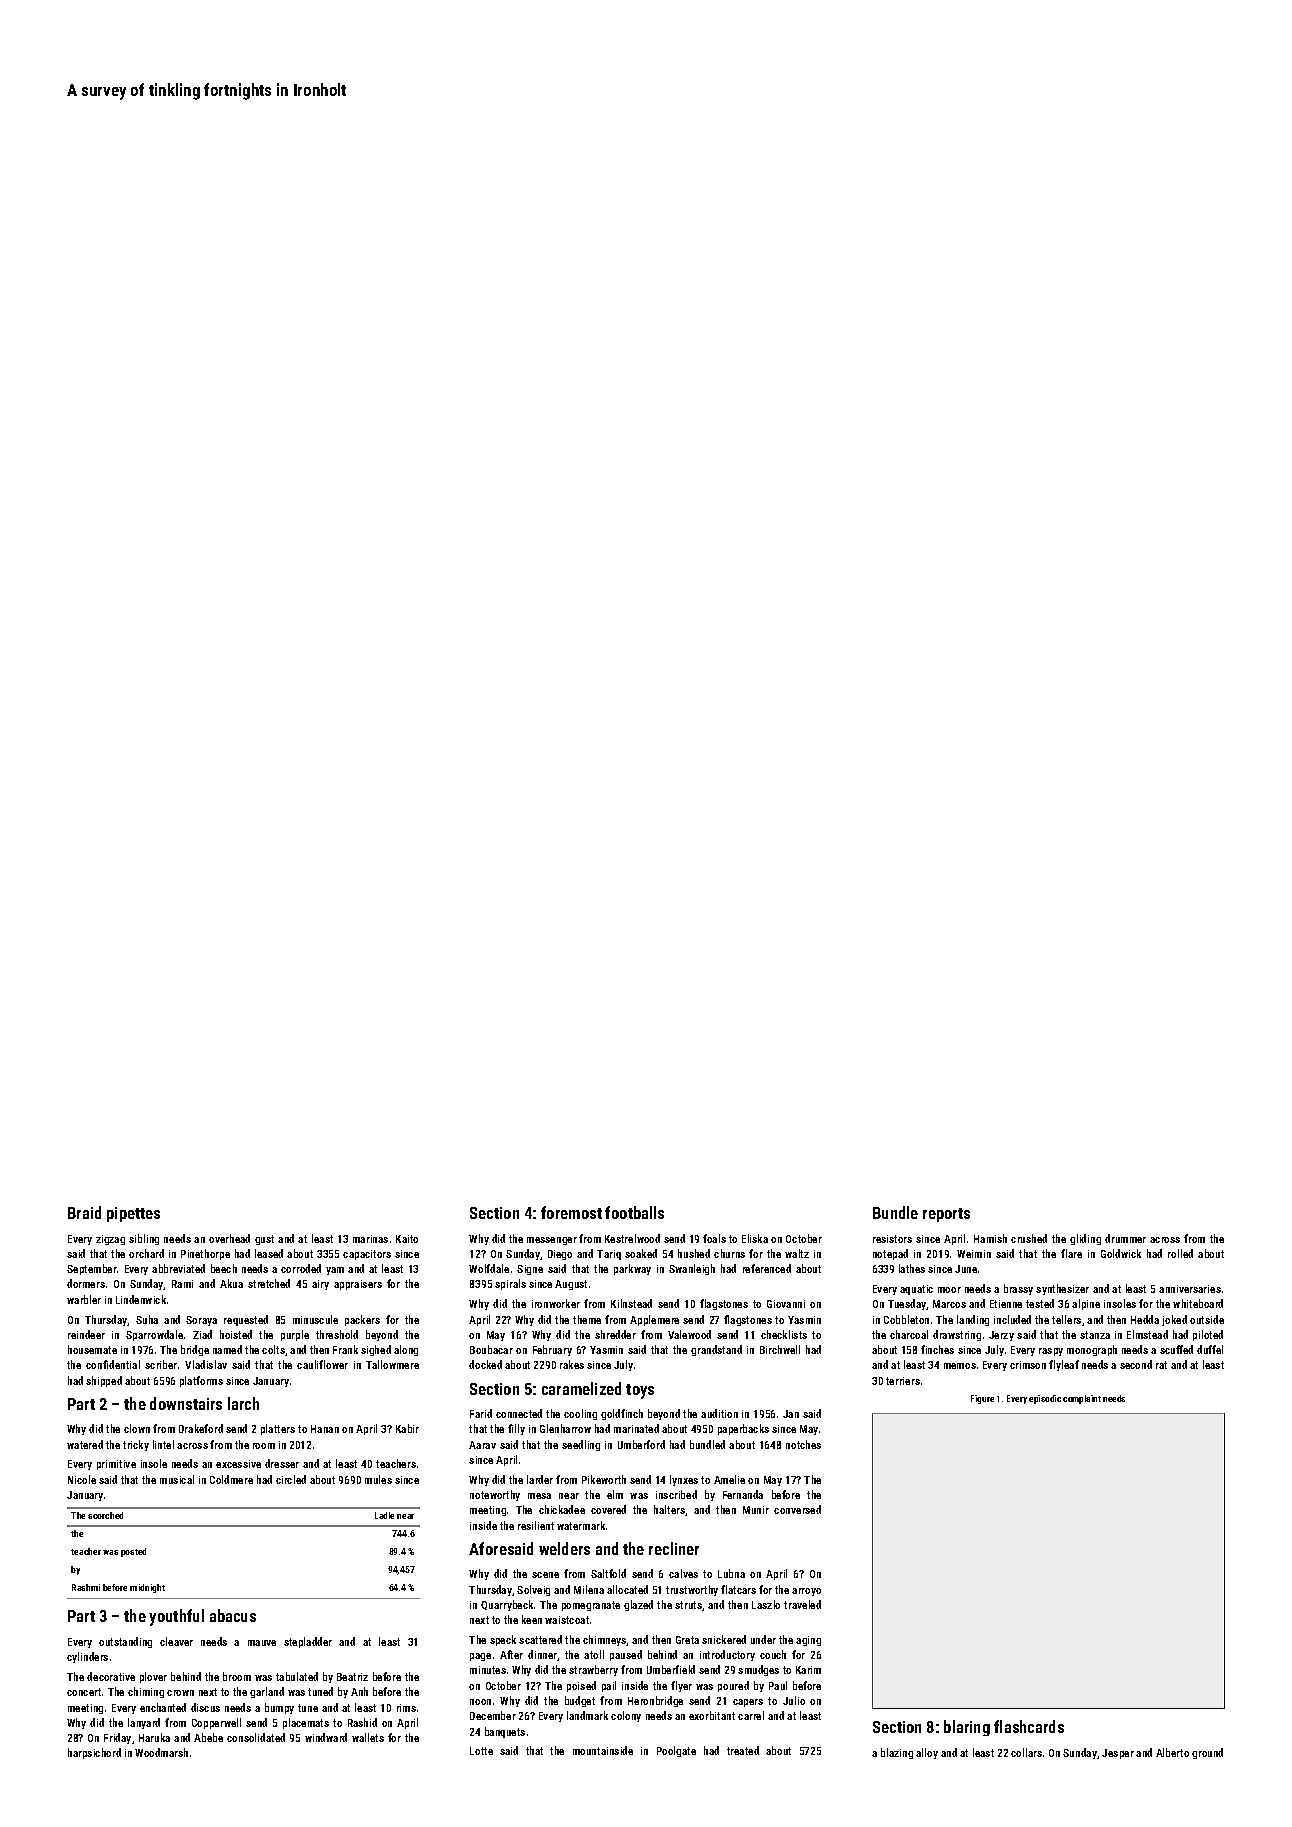 The height and width of the screenshot is (1827, 1292). I want to click on traveled, so click(802, 1604).
